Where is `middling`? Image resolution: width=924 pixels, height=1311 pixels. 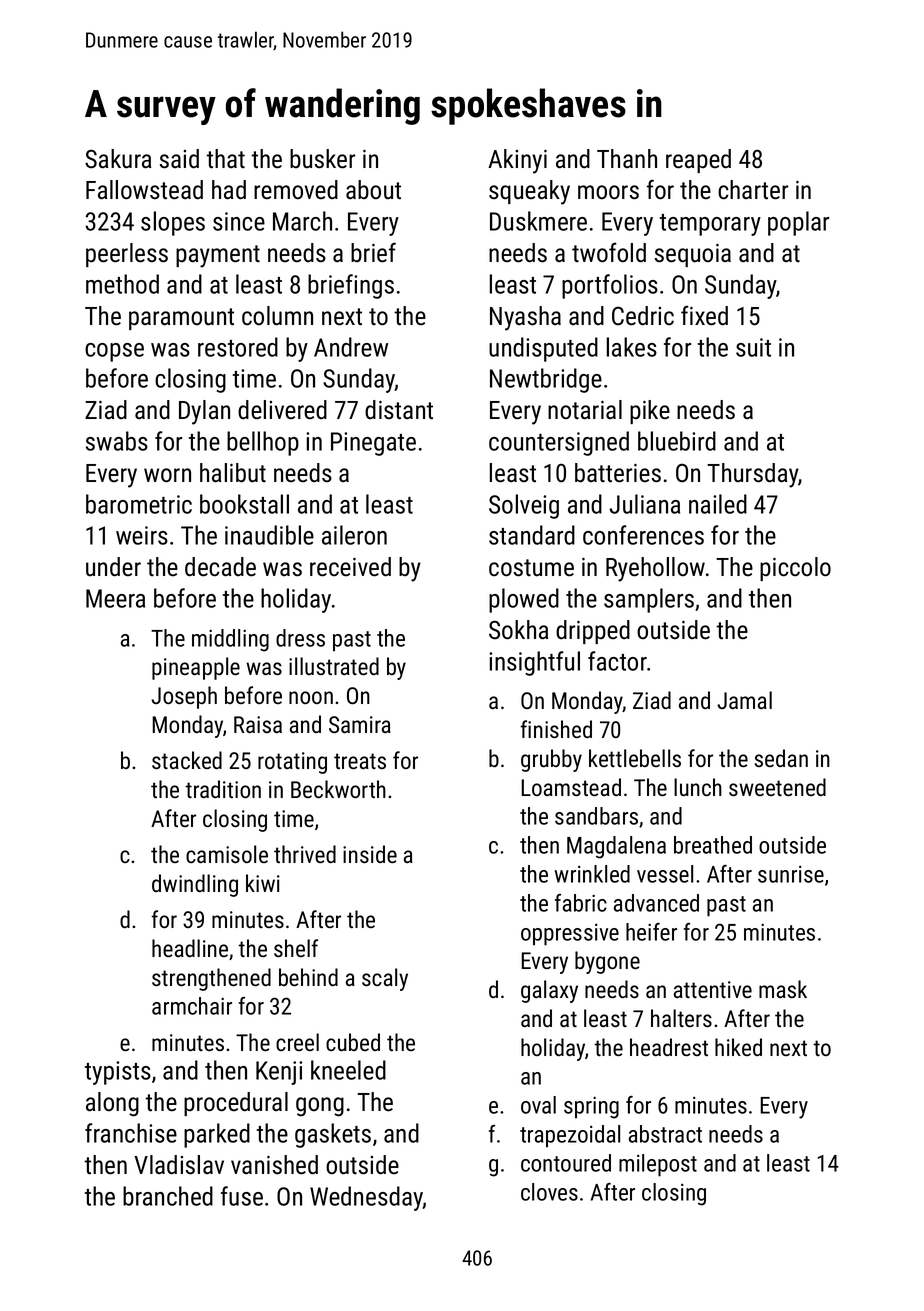 middling is located at coordinates (230, 640).
